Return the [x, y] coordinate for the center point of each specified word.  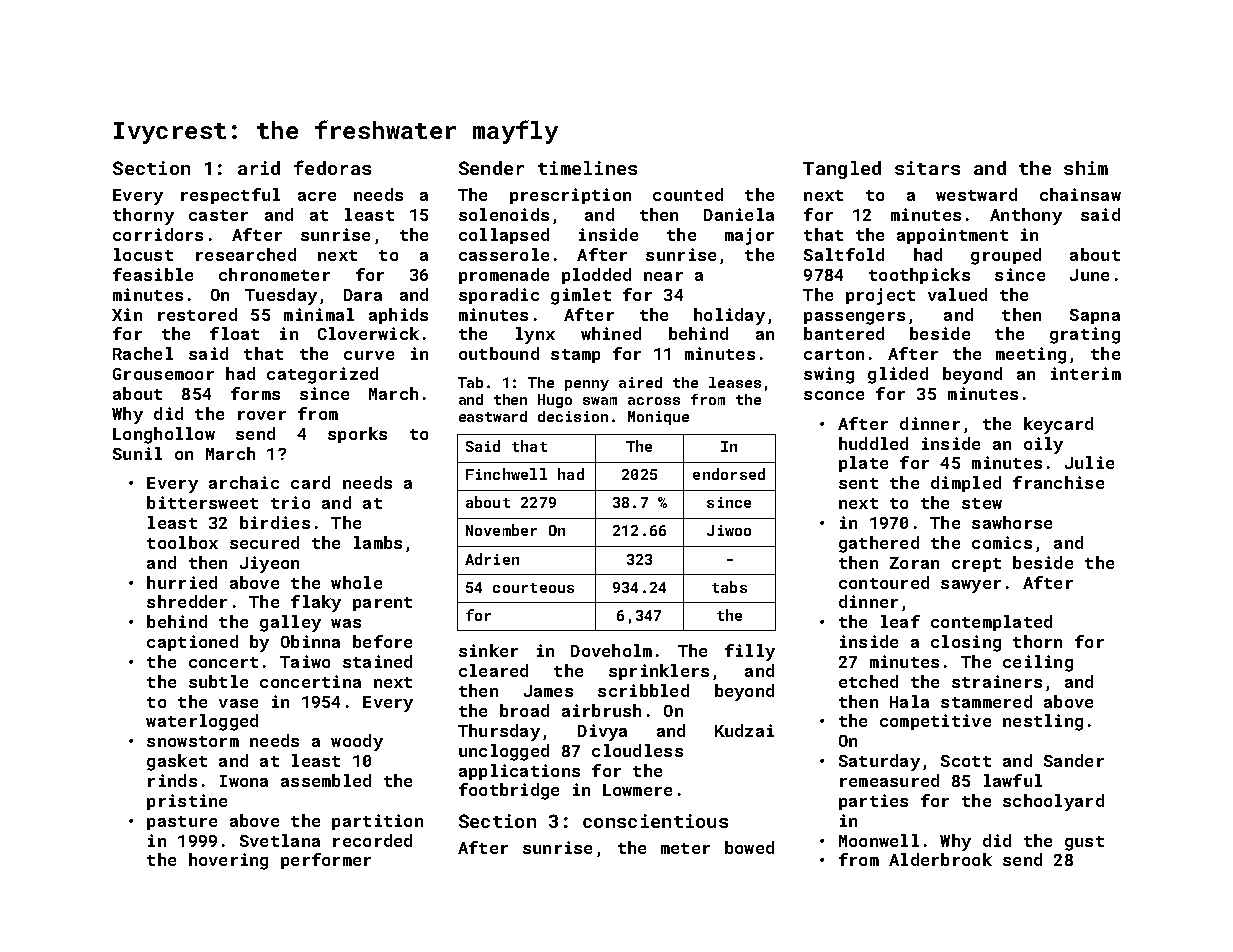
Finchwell [506, 474]
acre [317, 196]
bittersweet [202, 502]
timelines [587, 168]
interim [1086, 373]
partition [377, 822]
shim [1086, 168]
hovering [228, 861]
